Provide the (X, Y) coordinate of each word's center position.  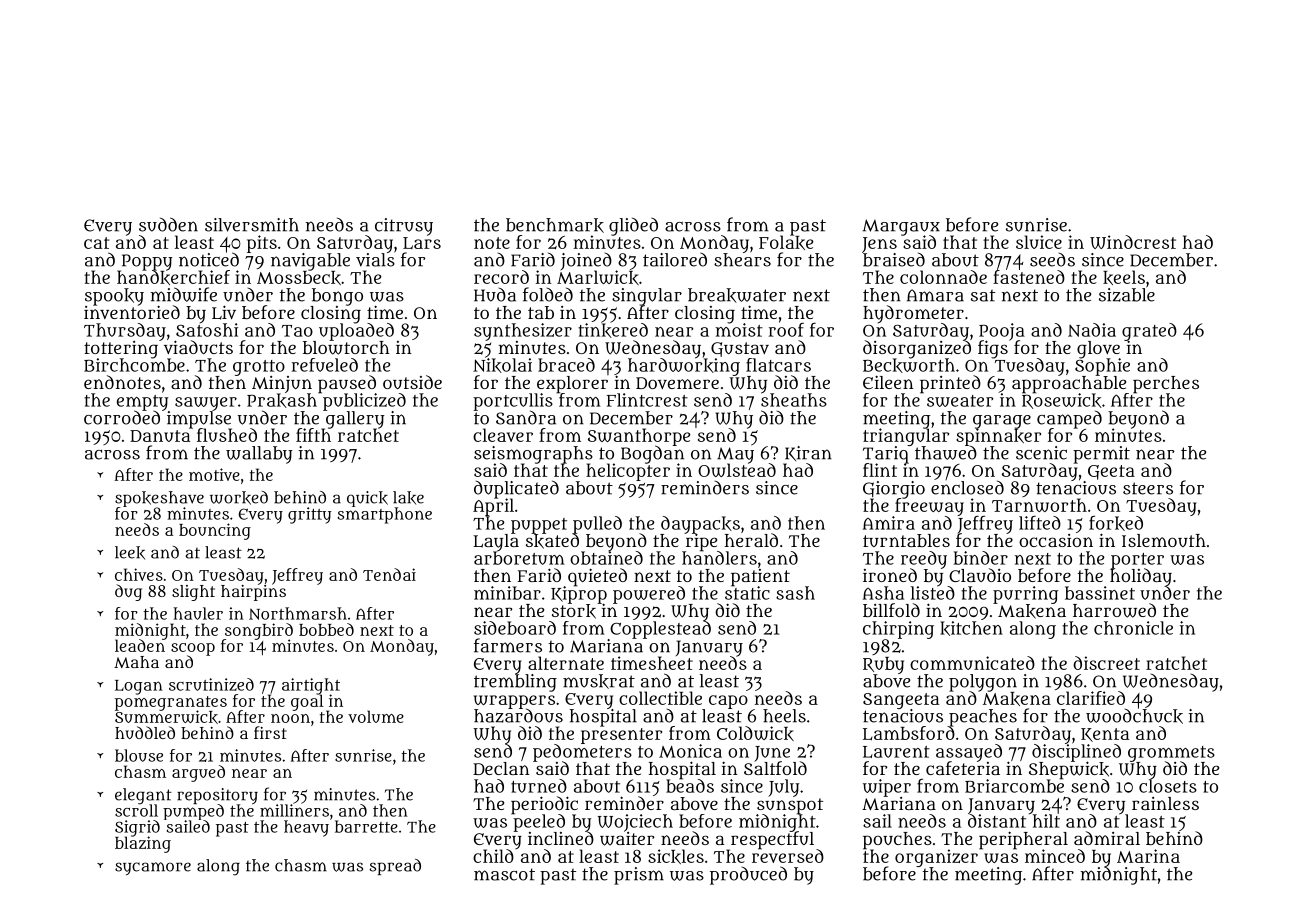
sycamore (153, 868)
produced (748, 875)
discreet (1106, 663)
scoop (193, 649)
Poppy (147, 262)
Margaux (901, 227)
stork (574, 611)
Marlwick (598, 277)
